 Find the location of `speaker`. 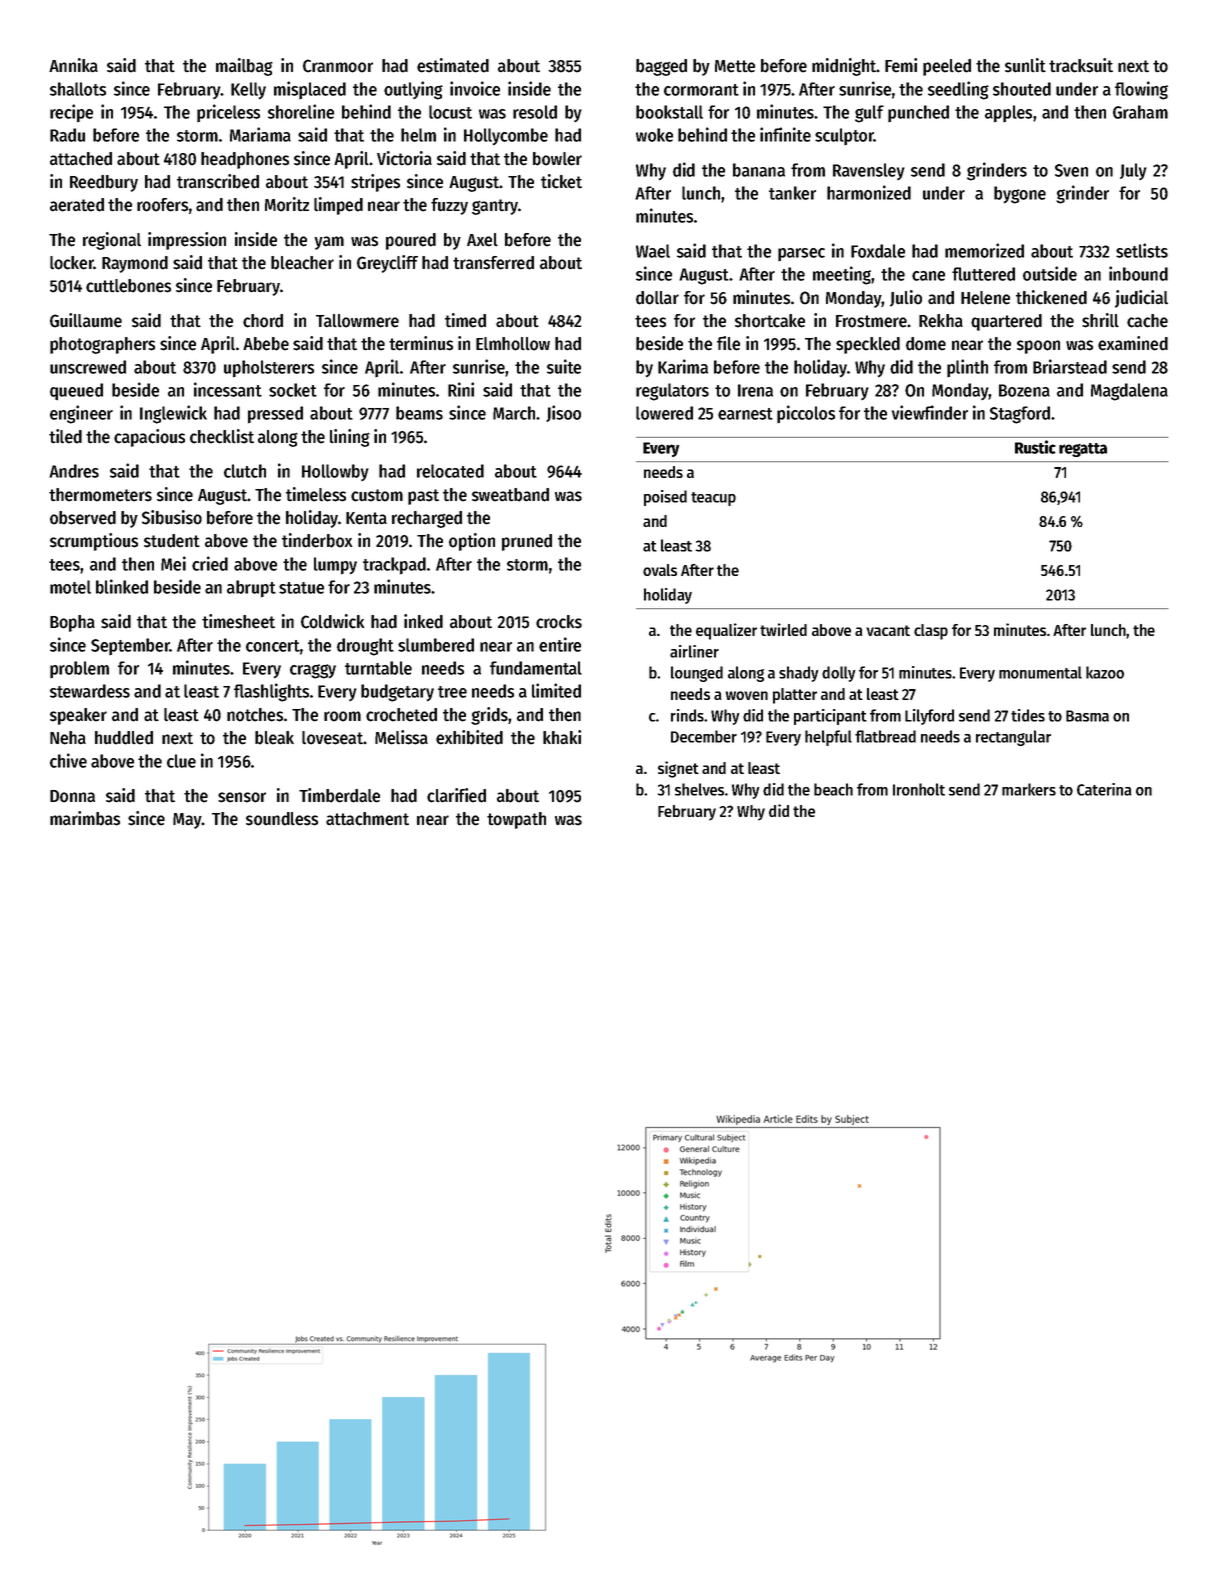

speaker is located at coordinates (78, 716).
